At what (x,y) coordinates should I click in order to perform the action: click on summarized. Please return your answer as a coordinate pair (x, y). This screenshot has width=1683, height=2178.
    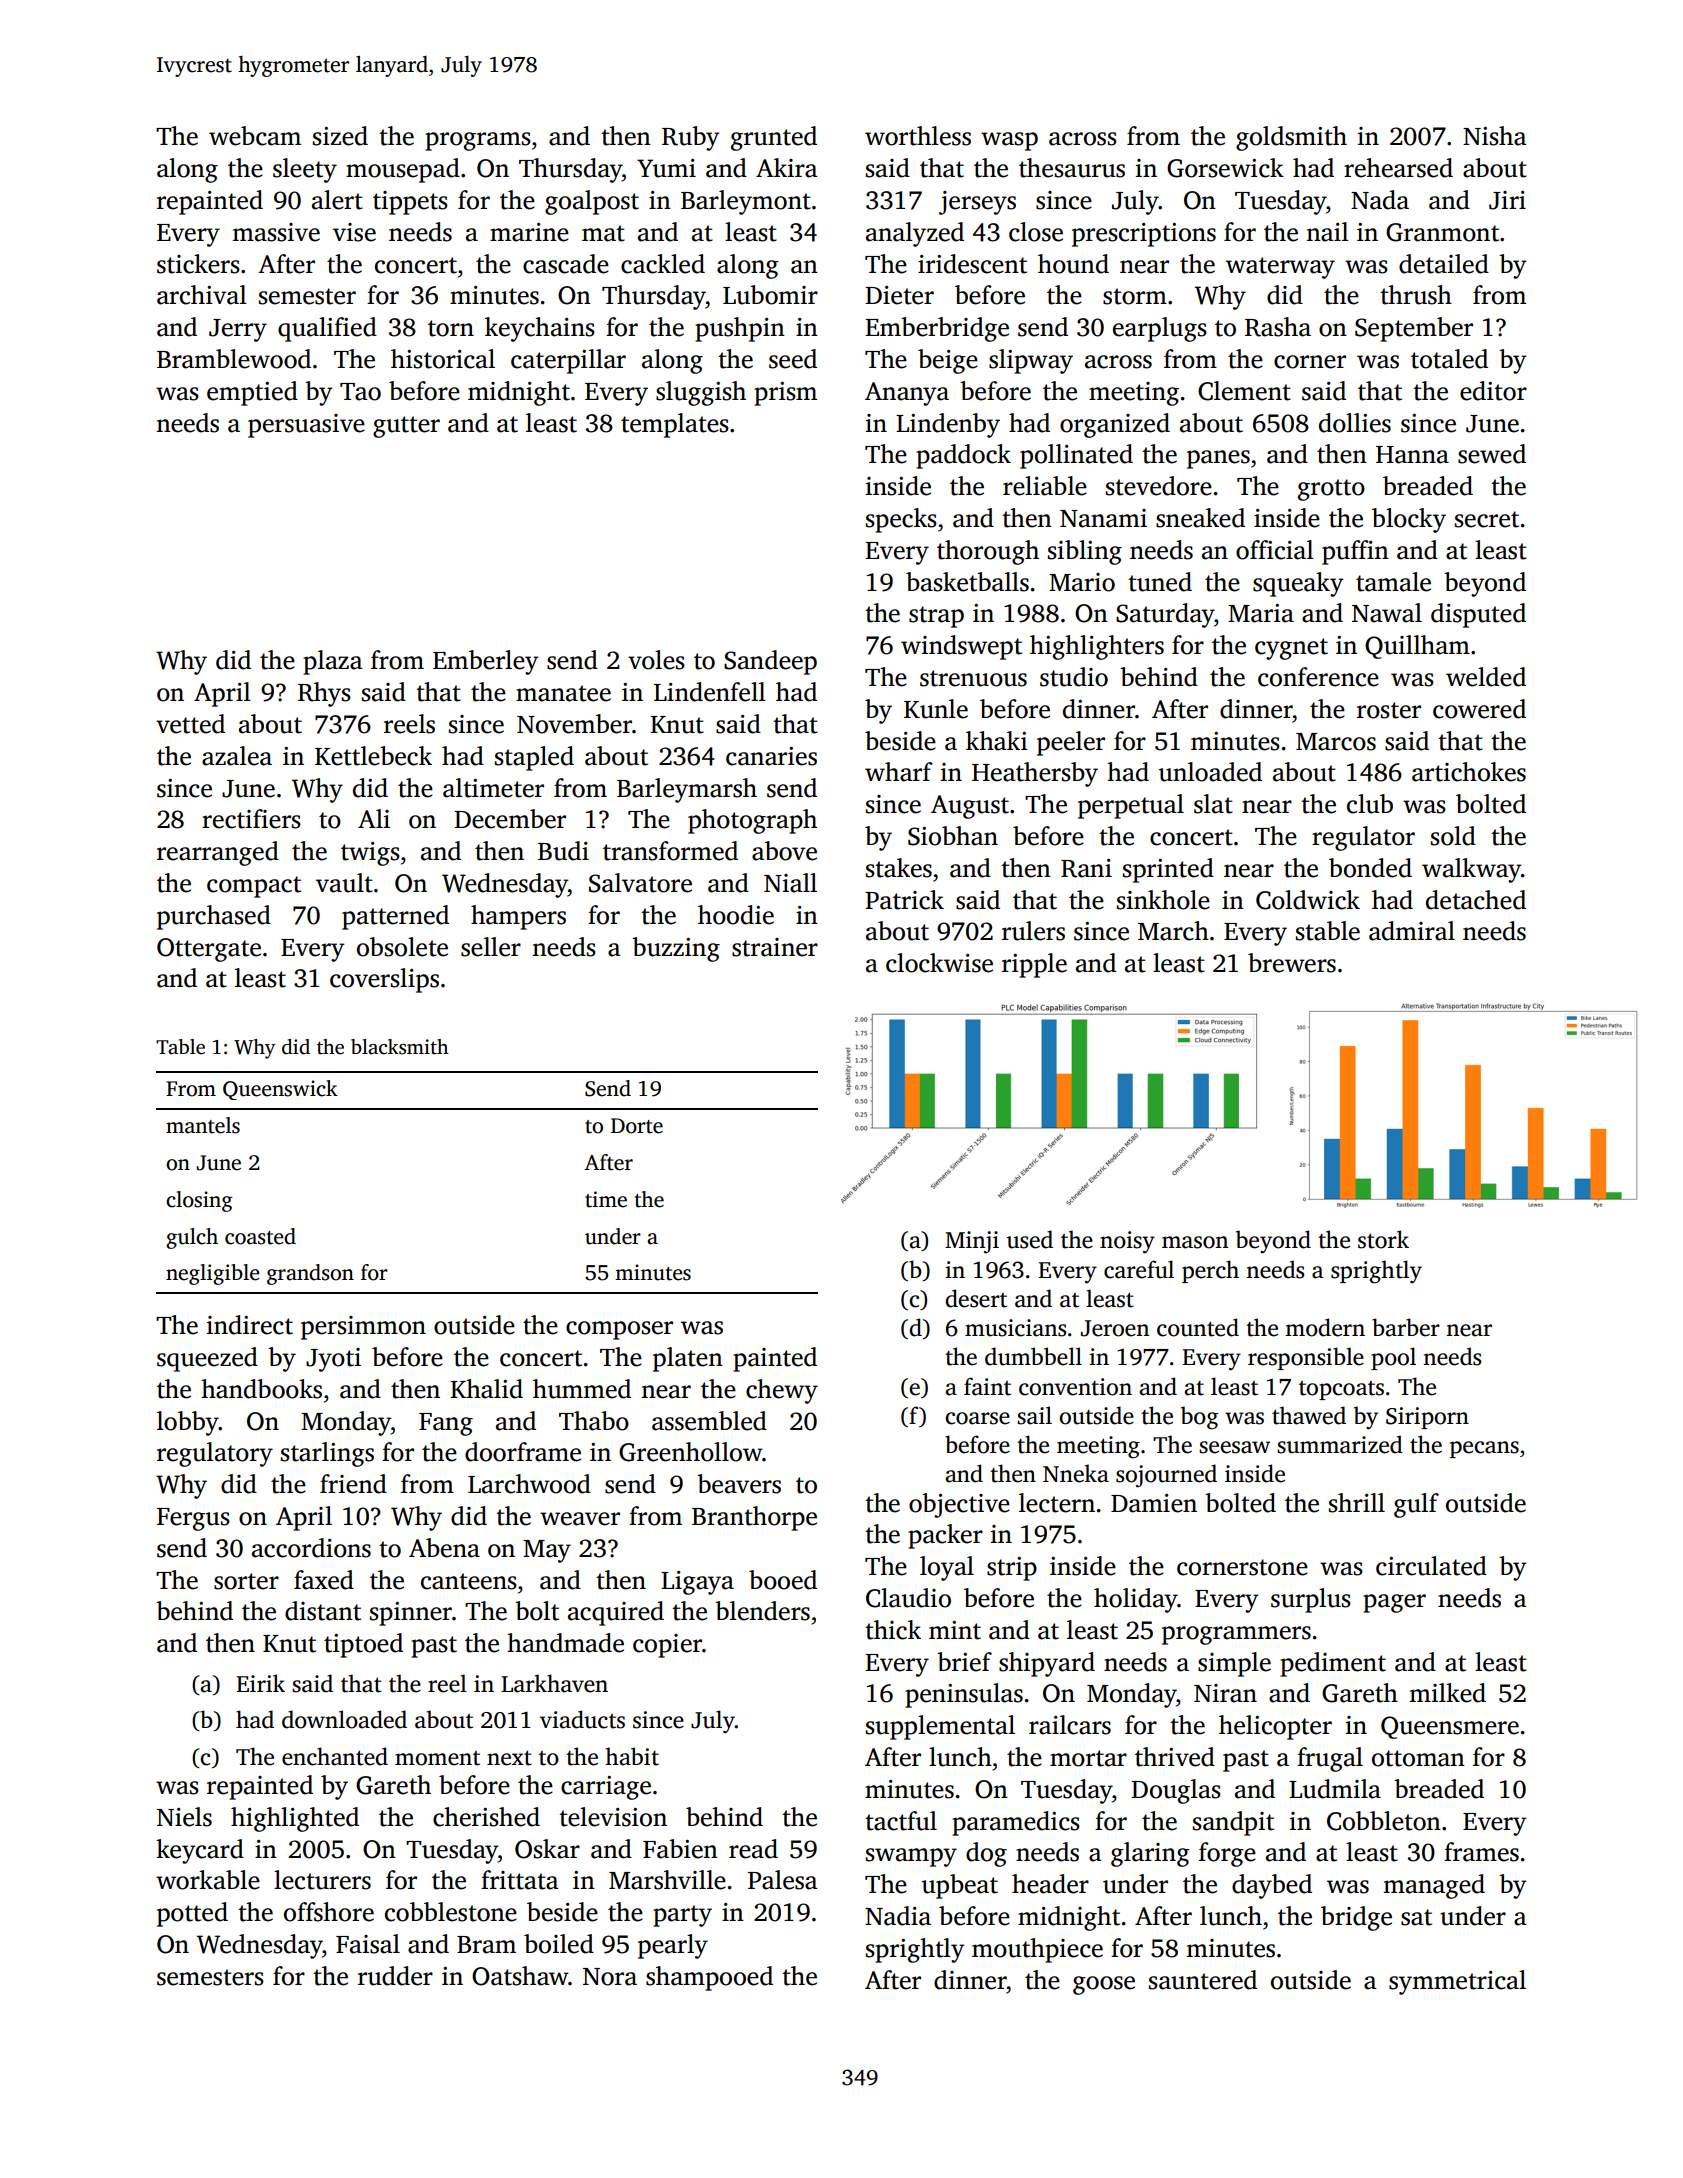
    Looking at the image, I should click on (1340, 1444).
